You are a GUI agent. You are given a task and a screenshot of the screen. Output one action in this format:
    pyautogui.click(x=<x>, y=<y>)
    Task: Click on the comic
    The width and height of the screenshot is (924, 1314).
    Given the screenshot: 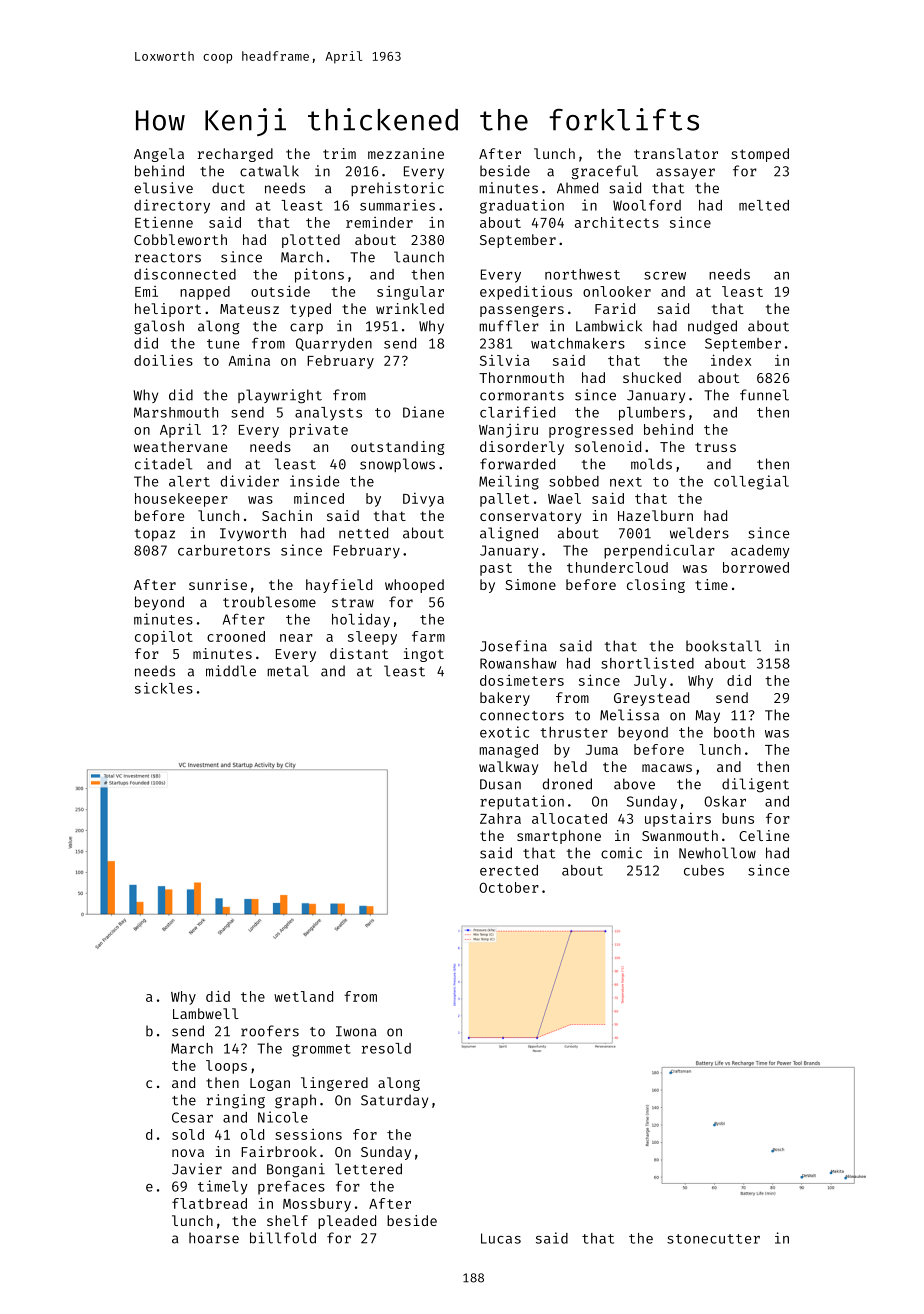 What is the action you would take?
    pyautogui.click(x=621, y=853)
